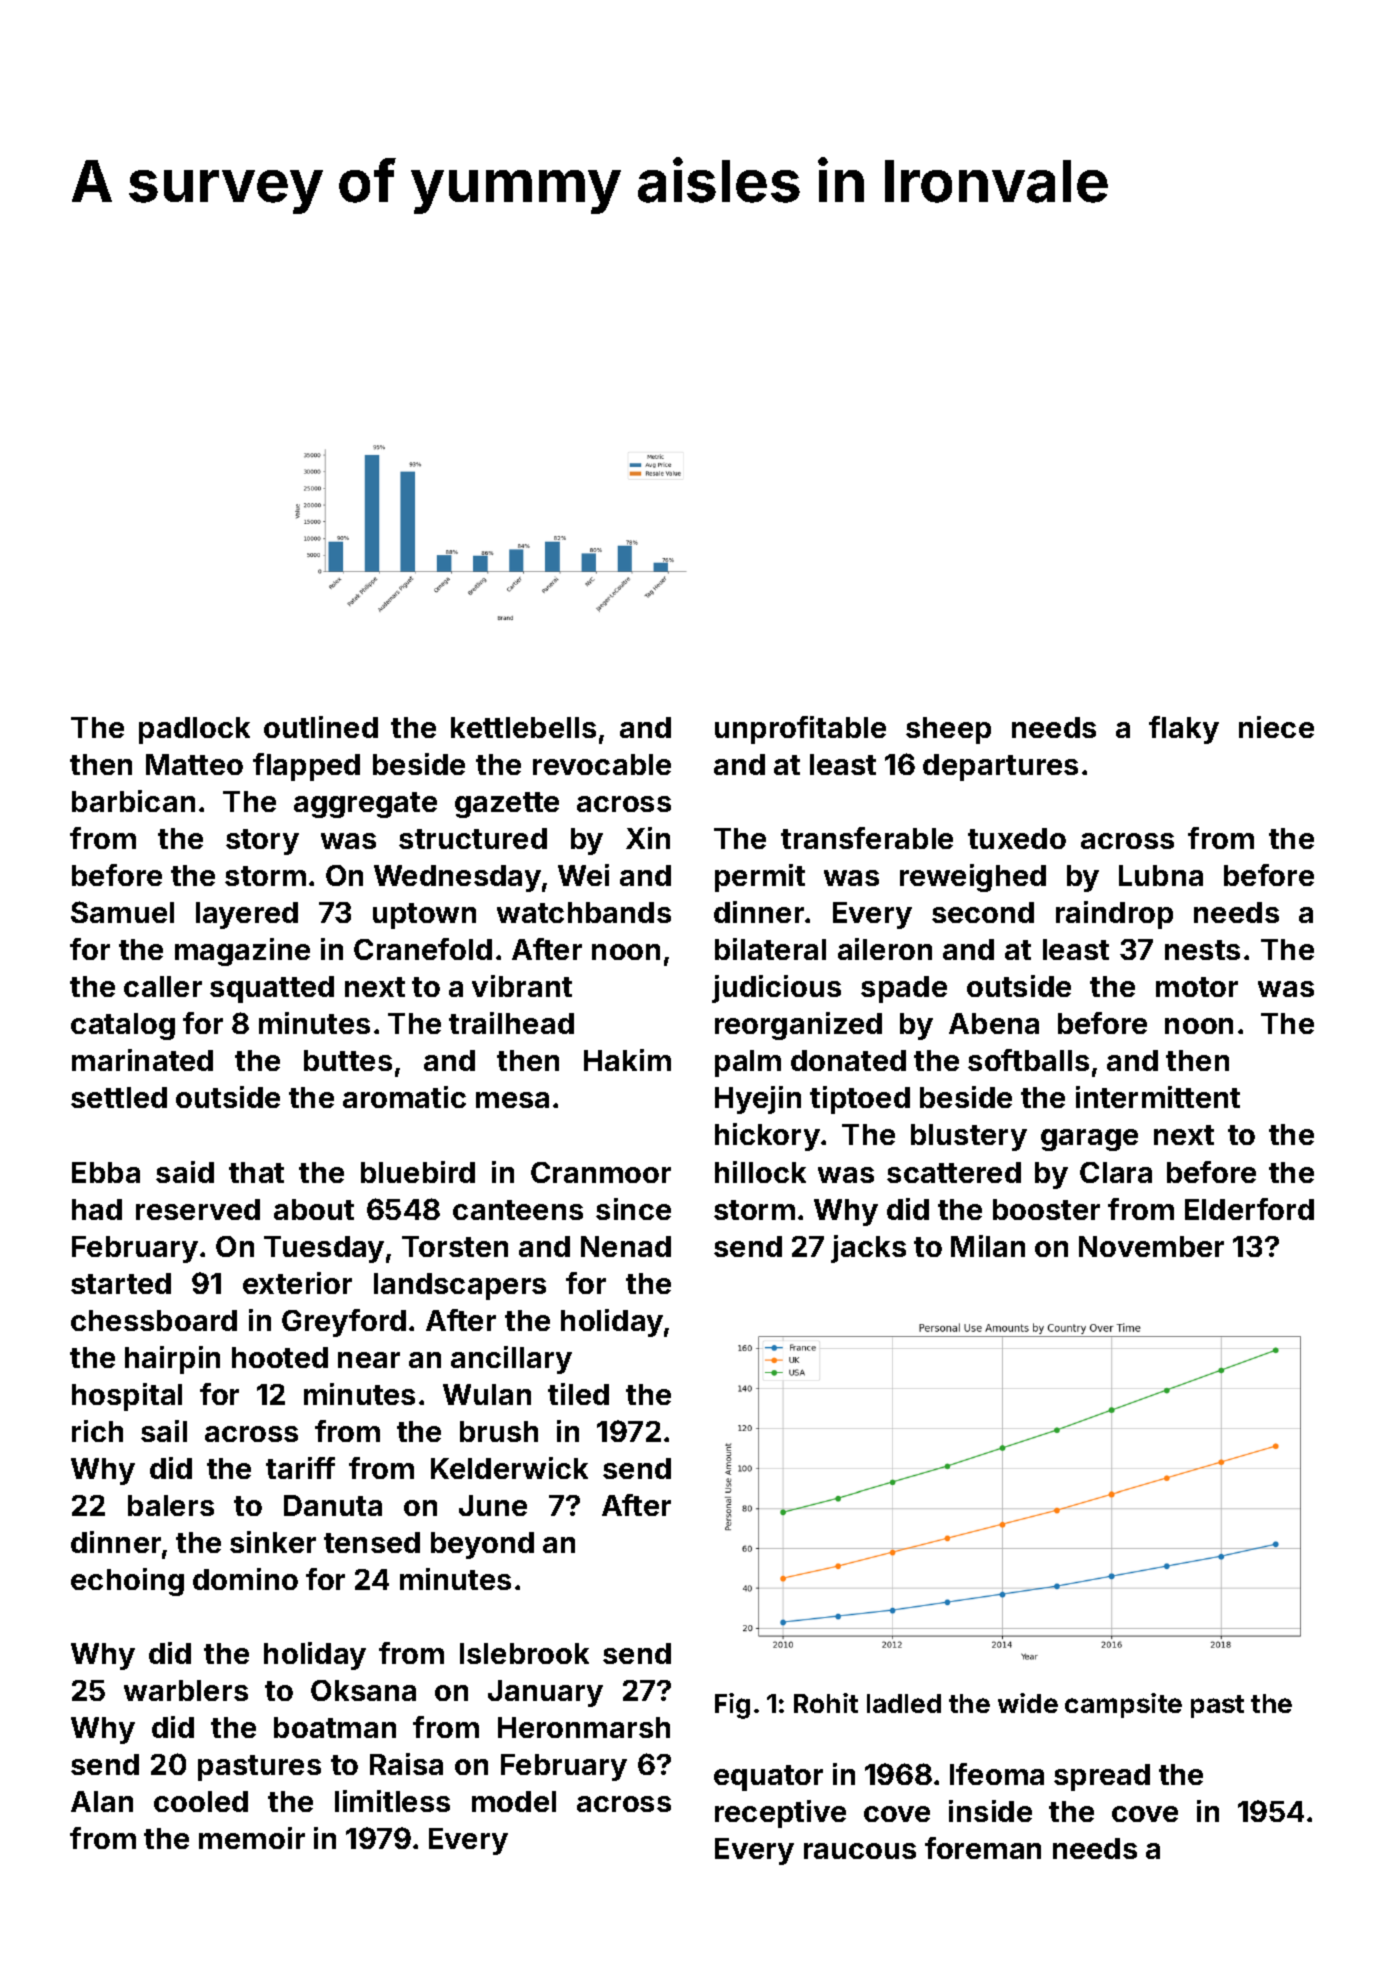  Describe the element at coordinates (826, 1703) in the screenshot. I see `Rohit` at that location.
